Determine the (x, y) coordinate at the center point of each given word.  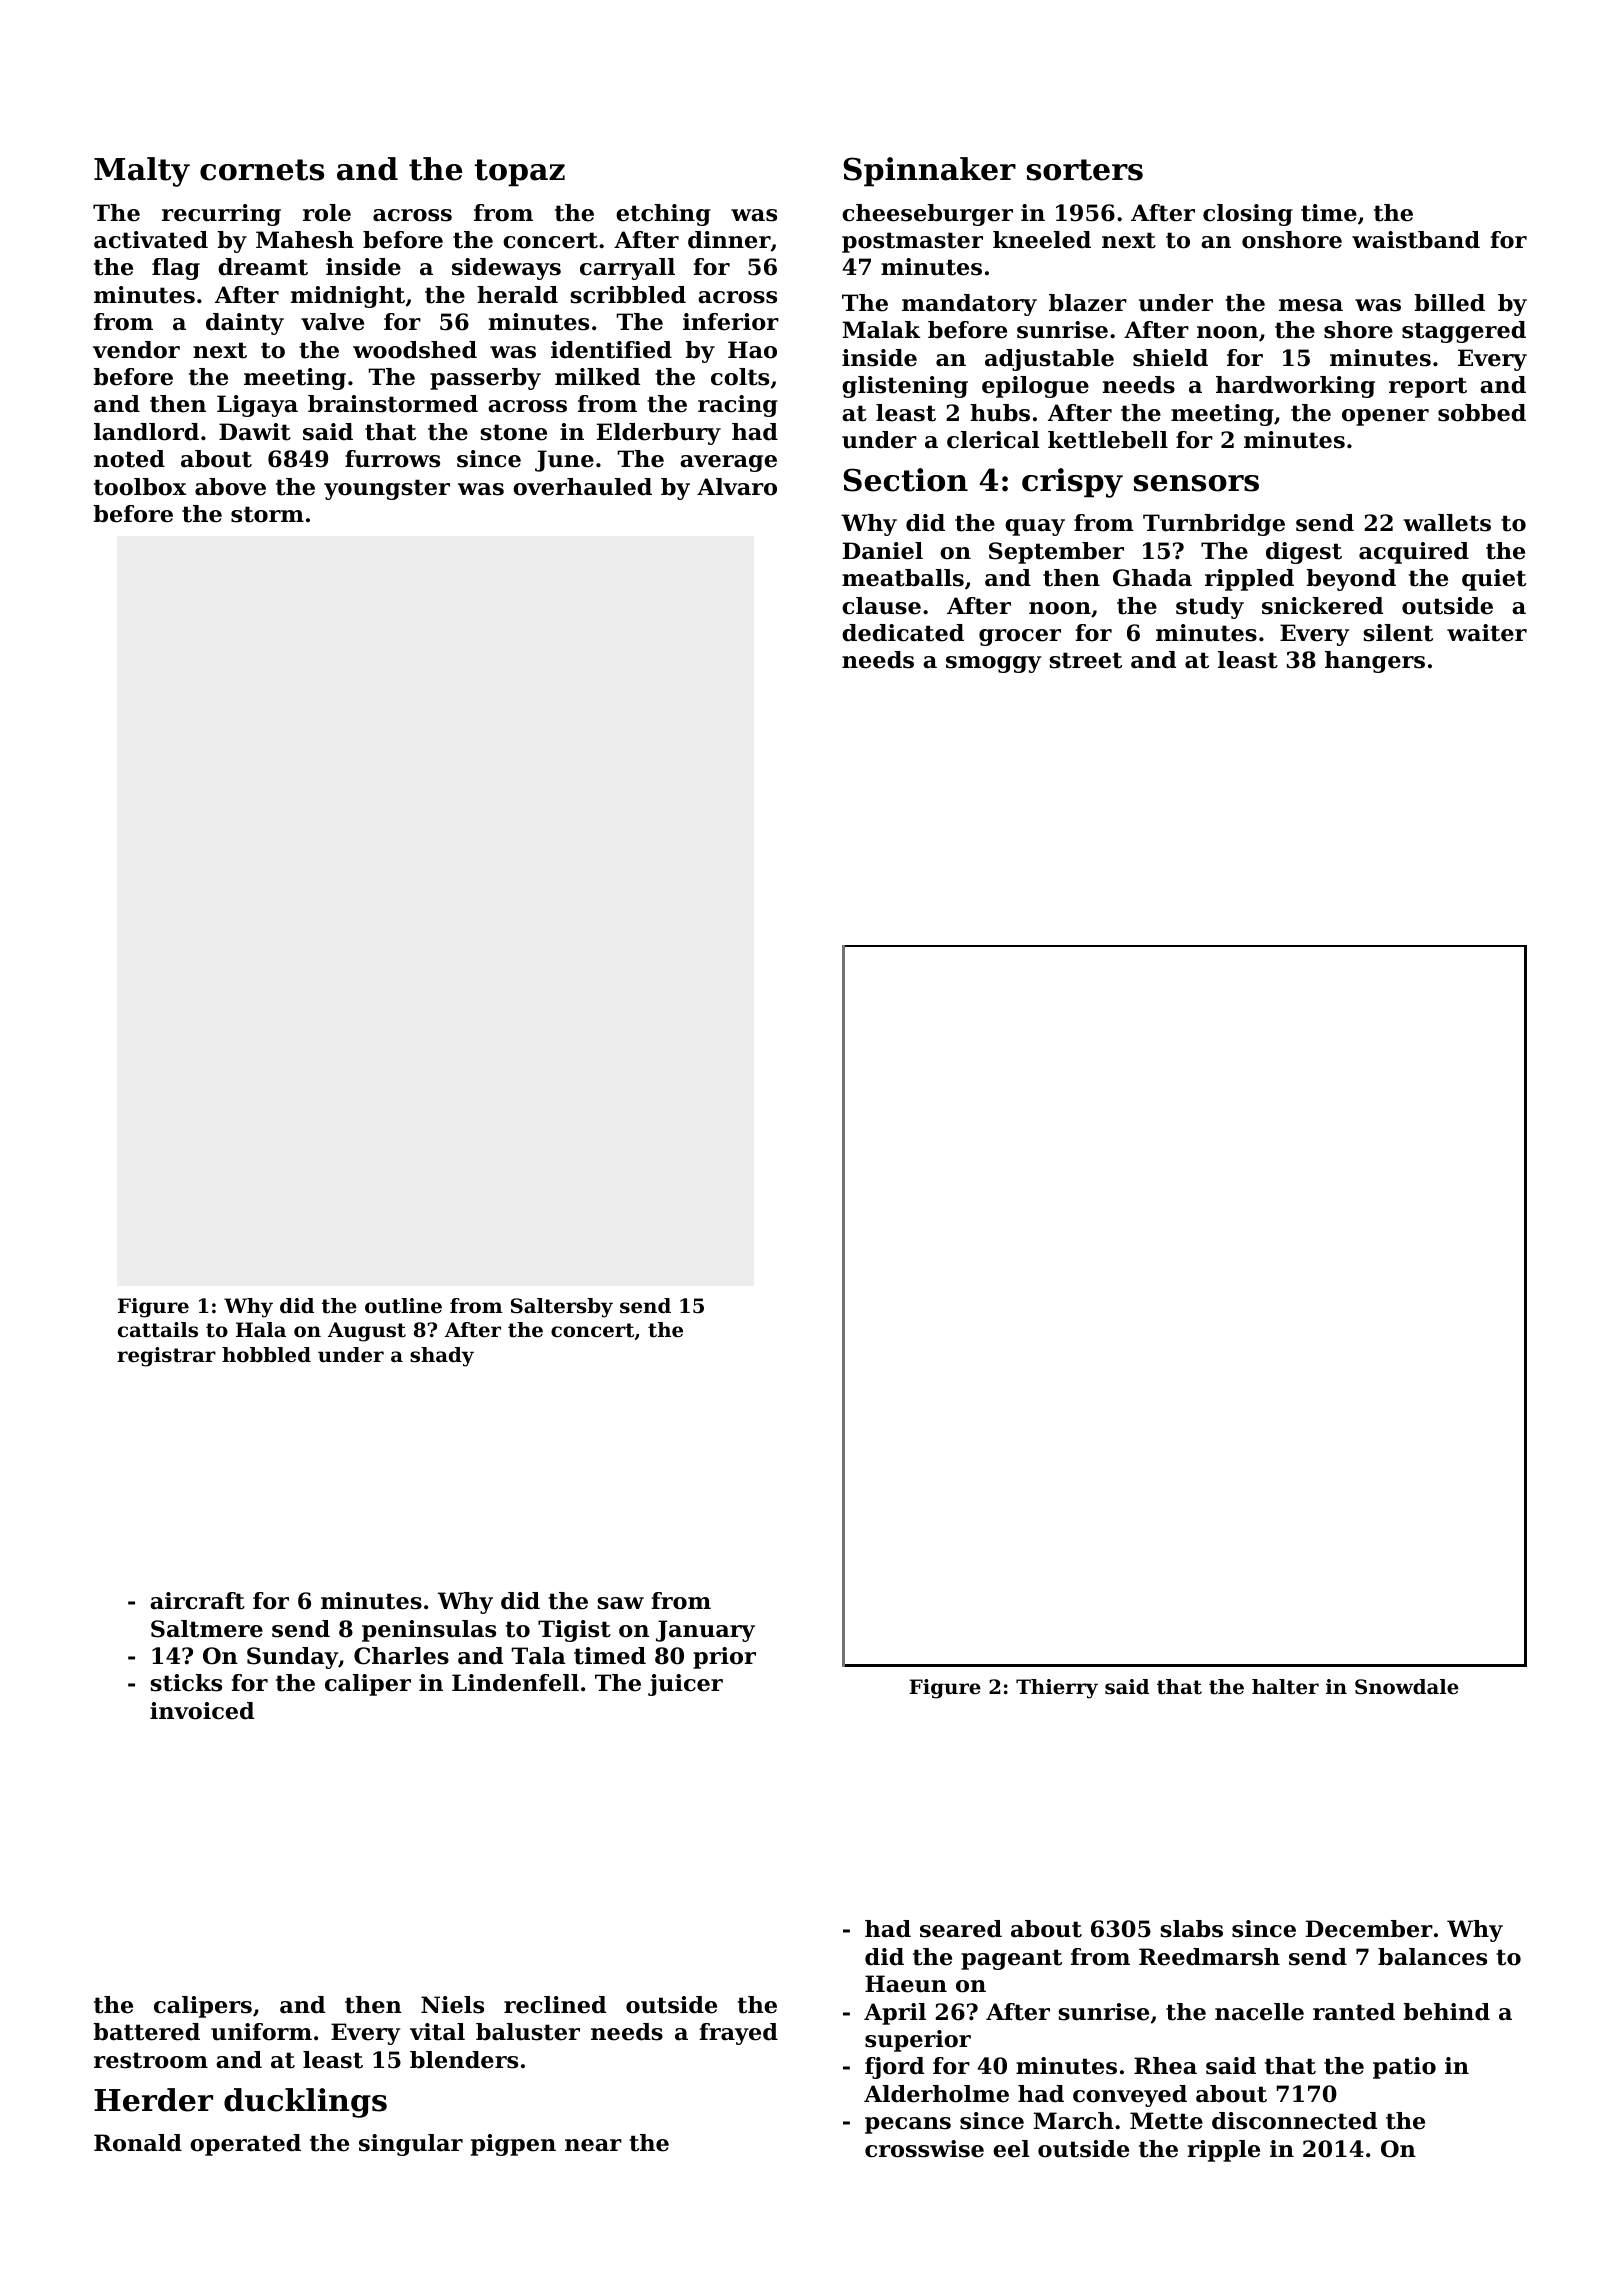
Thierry (1057, 1689)
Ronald (138, 2143)
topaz (519, 173)
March (1073, 2121)
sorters (1085, 170)
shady (442, 1357)
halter (1285, 1687)
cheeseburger (927, 215)
